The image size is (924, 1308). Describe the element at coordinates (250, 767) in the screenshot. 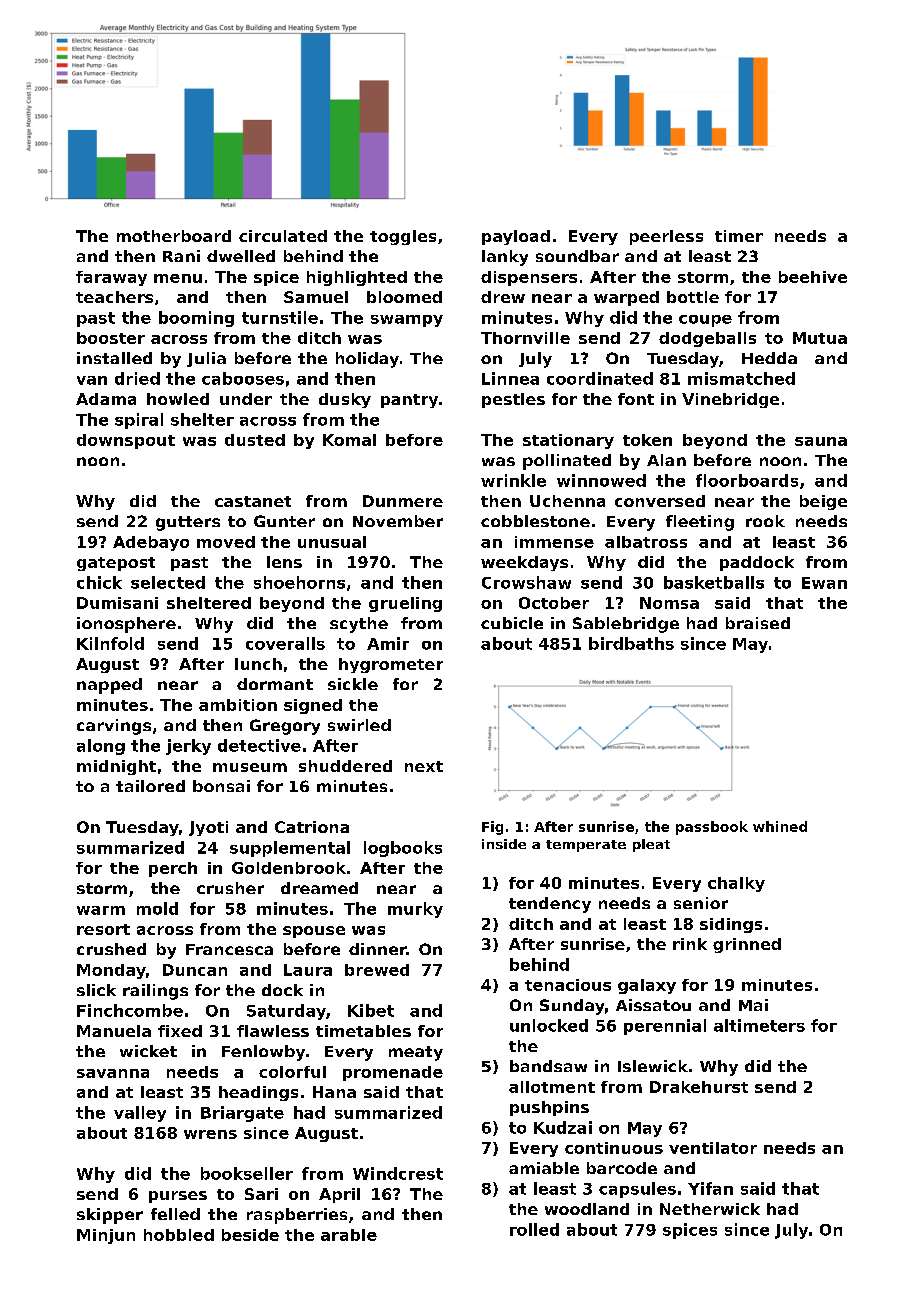

I see `museum` at that location.
